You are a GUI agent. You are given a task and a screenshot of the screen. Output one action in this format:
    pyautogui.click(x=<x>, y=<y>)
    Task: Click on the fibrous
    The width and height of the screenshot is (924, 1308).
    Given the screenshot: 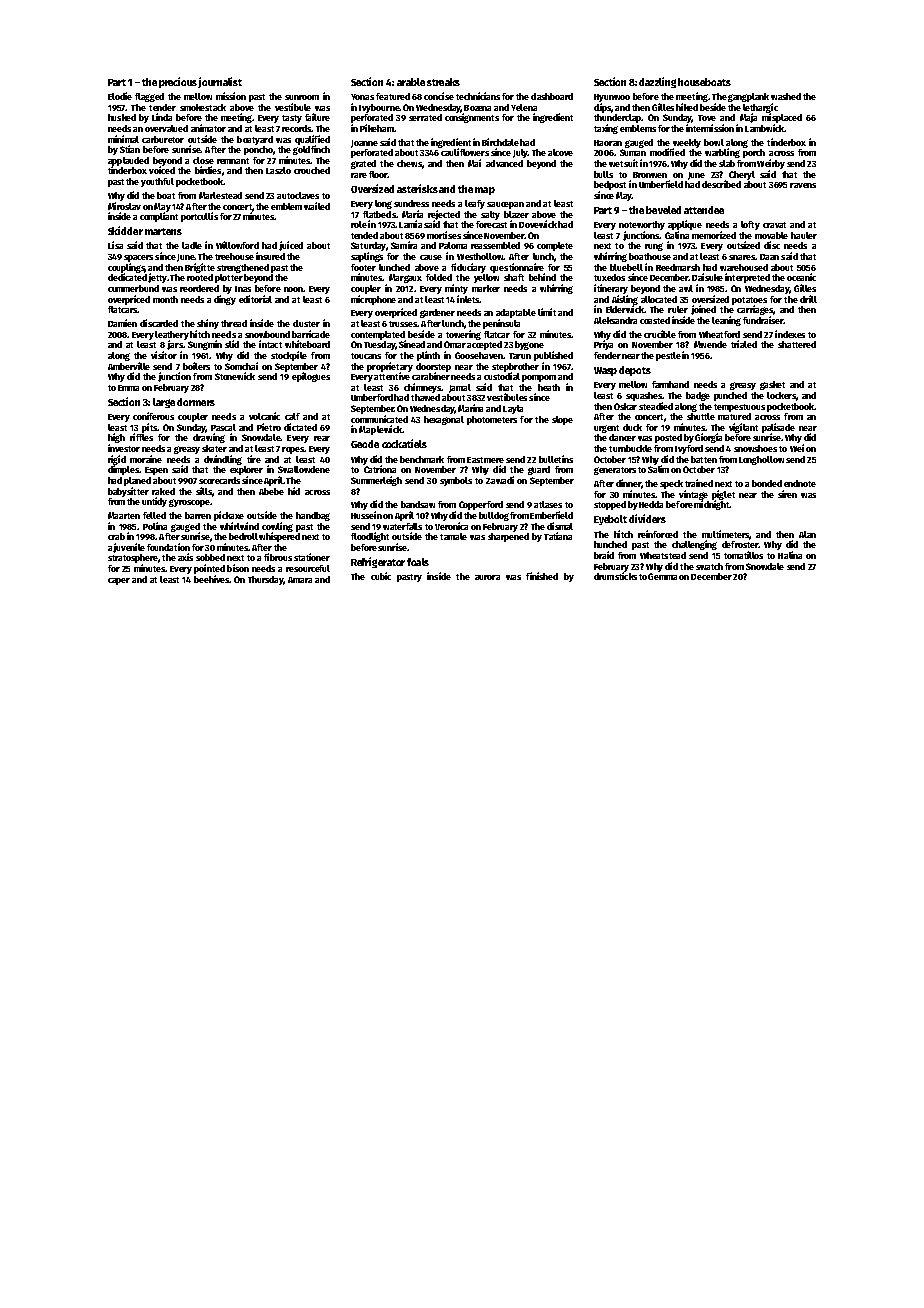 What is the action you would take?
    pyautogui.click(x=278, y=557)
